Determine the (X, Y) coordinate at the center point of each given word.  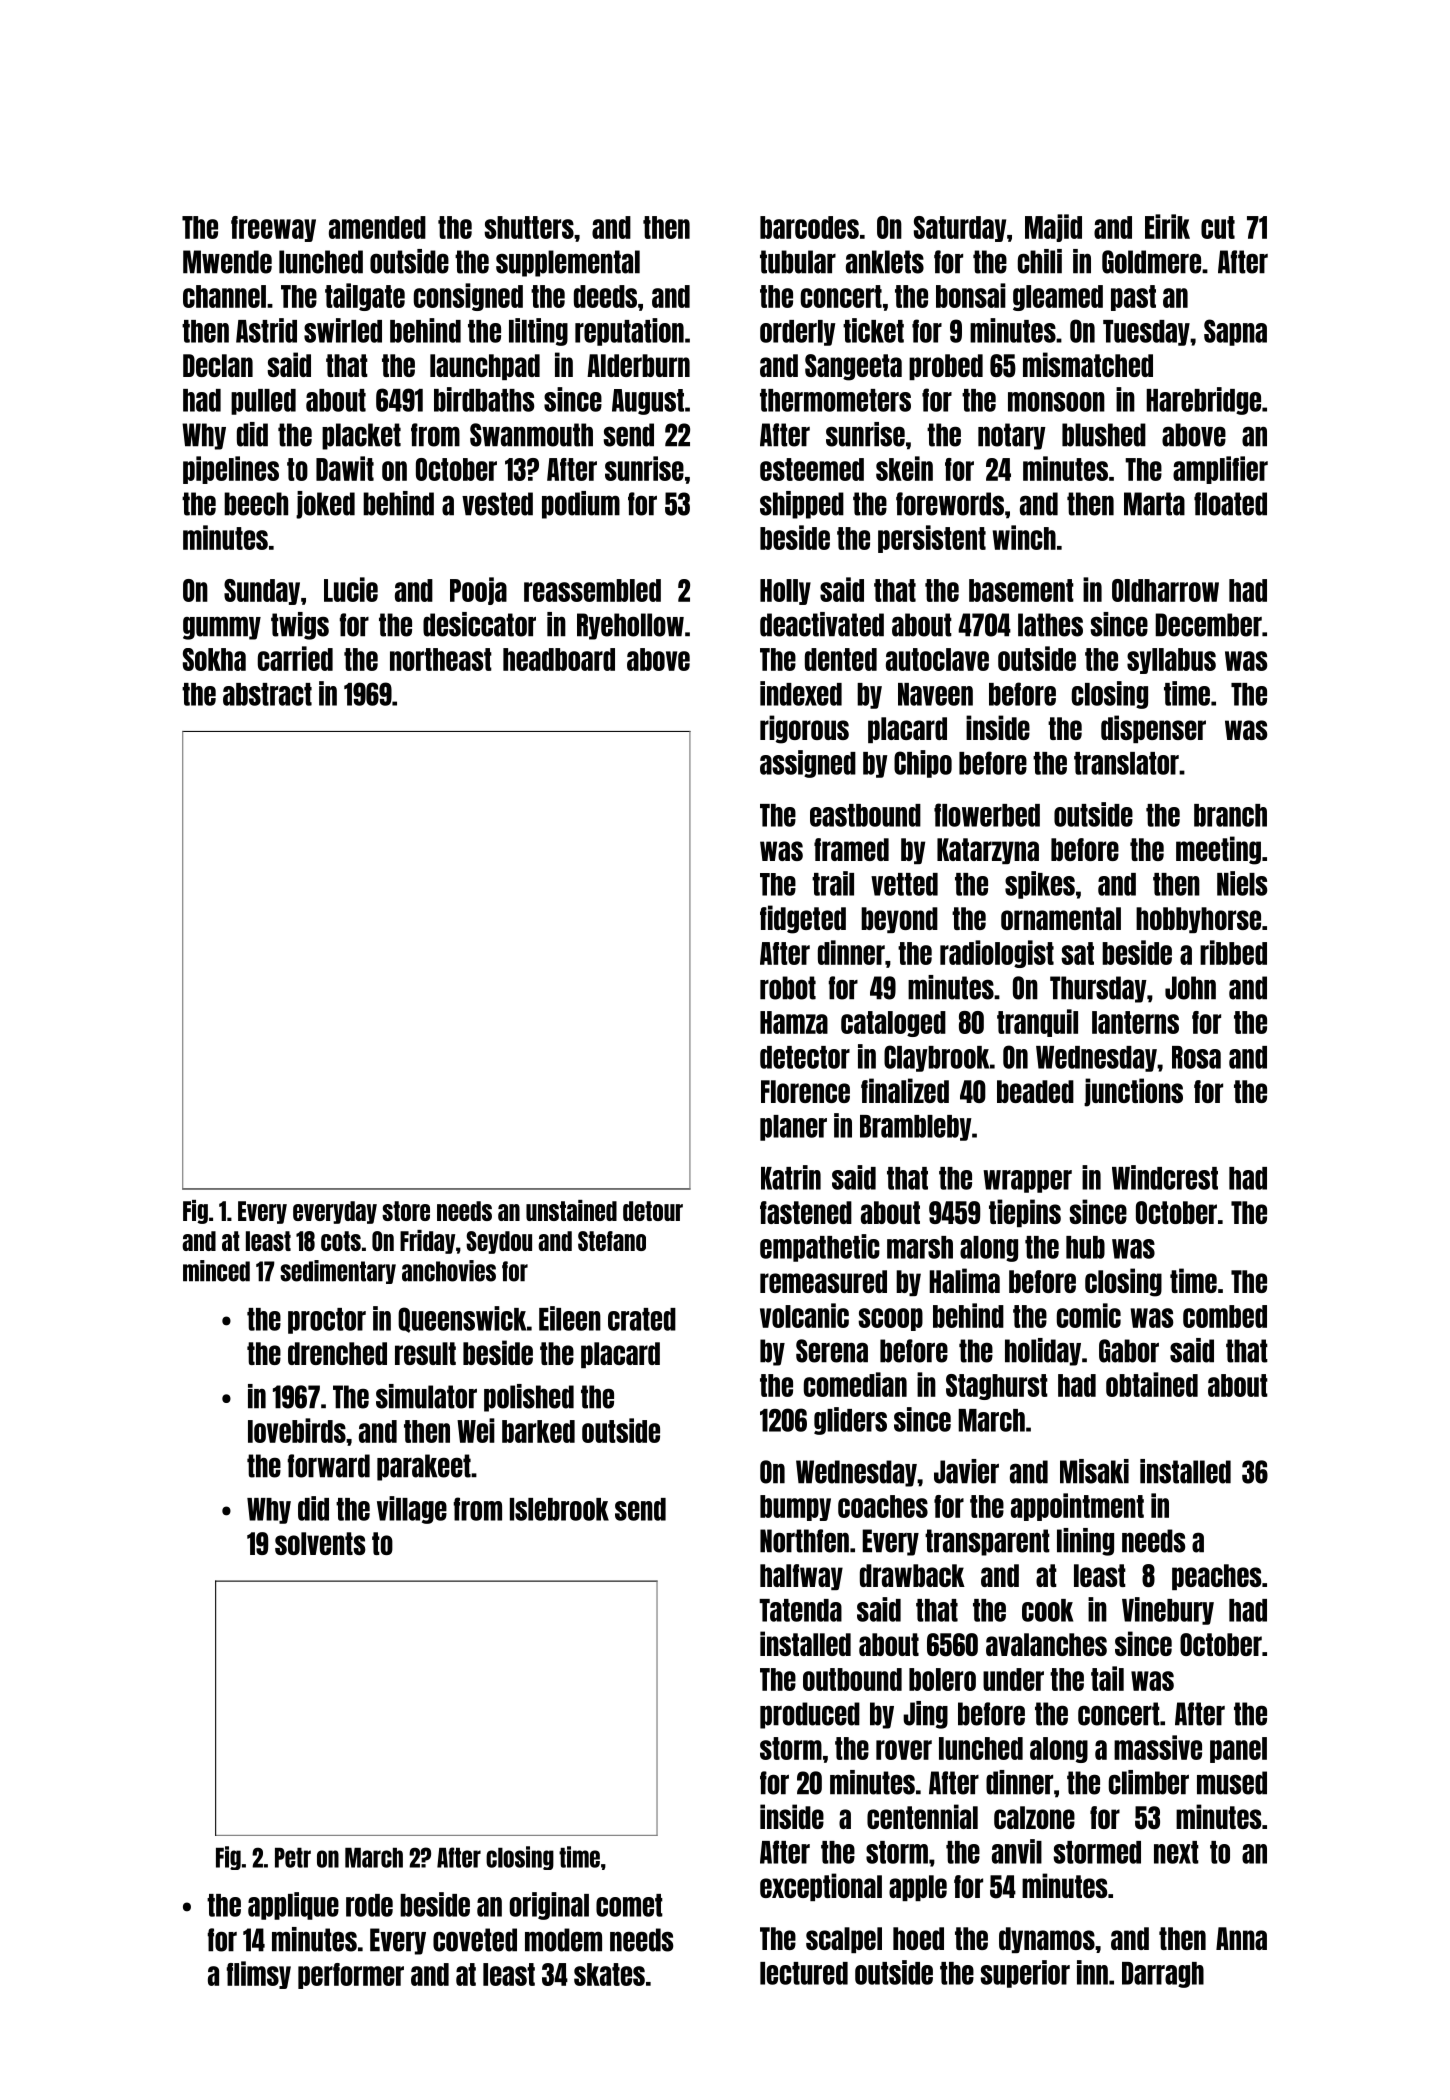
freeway (273, 229)
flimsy (259, 1975)
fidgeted (803, 919)
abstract (267, 694)
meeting (1218, 850)
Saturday (960, 229)
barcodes (809, 227)
